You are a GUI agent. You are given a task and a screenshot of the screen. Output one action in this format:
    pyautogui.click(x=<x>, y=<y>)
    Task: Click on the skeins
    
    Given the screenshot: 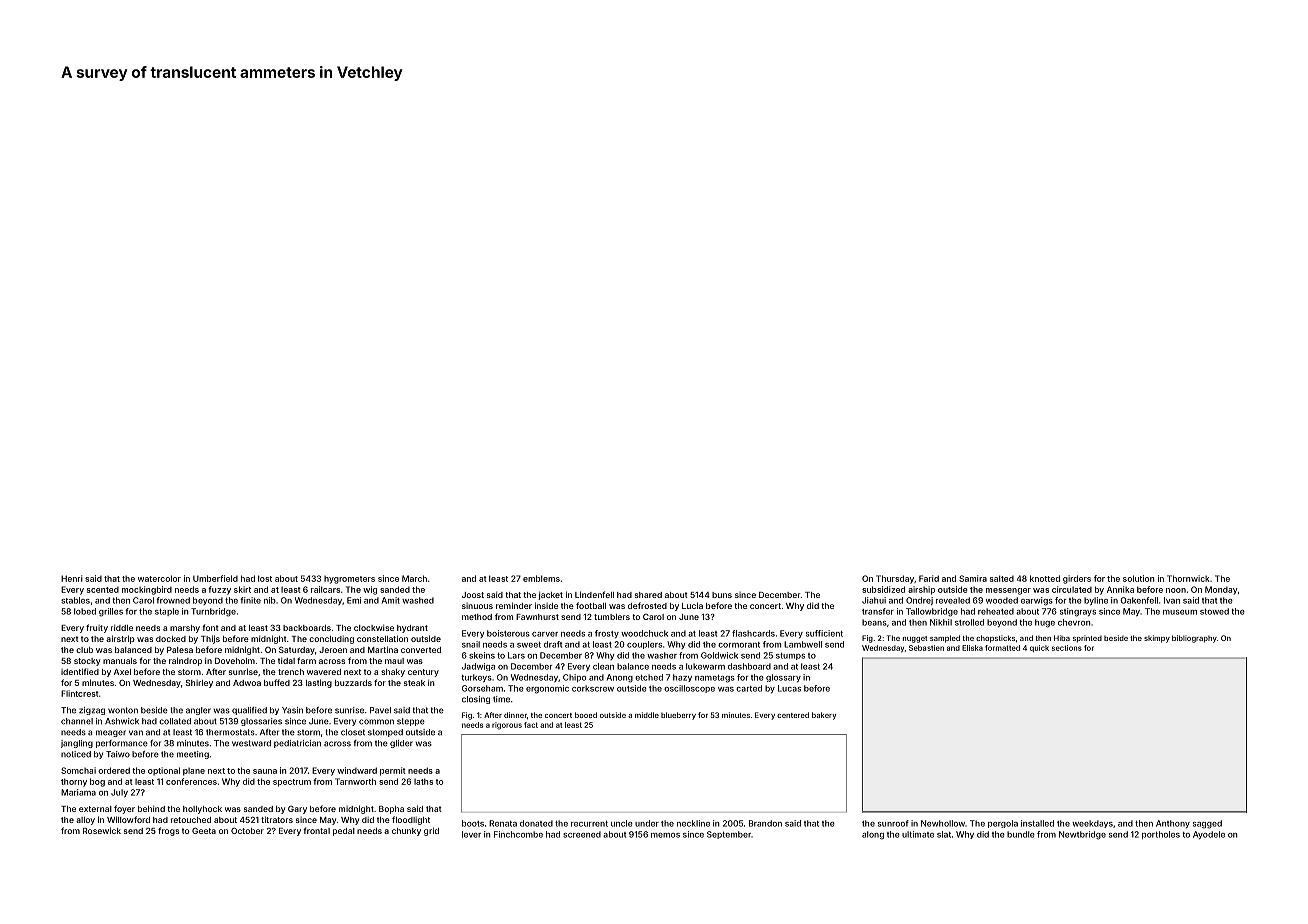 What is the action you would take?
    pyautogui.click(x=482, y=655)
